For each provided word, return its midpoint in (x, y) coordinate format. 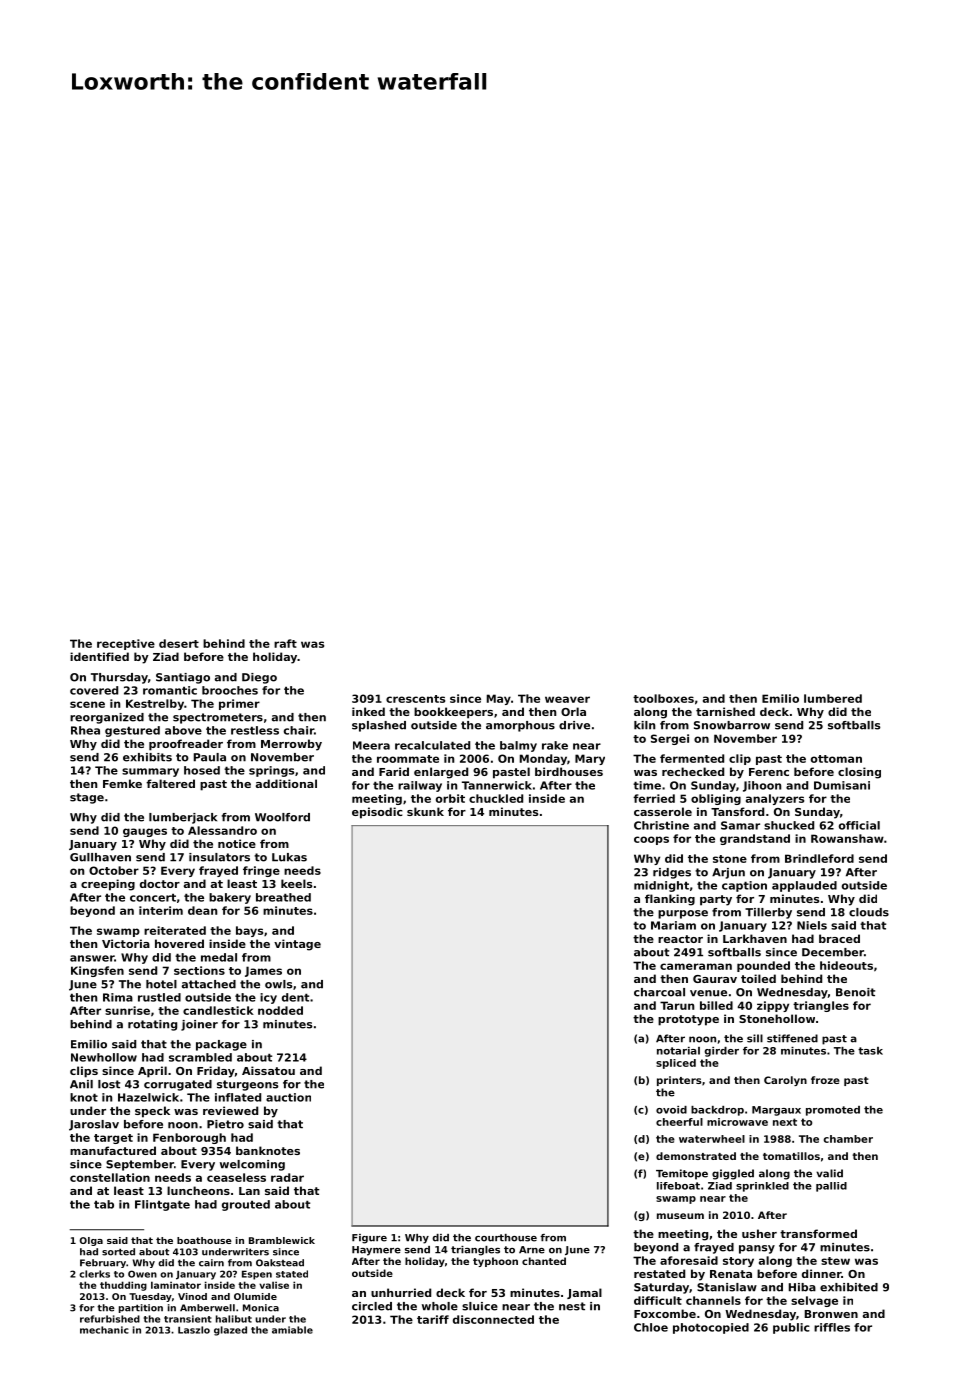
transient (188, 1319)
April (152, 1072)
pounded (763, 966)
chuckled (496, 798)
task (870, 1051)
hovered (179, 943)
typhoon (495, 1262)
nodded (280, 1010)
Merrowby (291, 745)
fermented (692, 758)
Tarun (677, 1005)
